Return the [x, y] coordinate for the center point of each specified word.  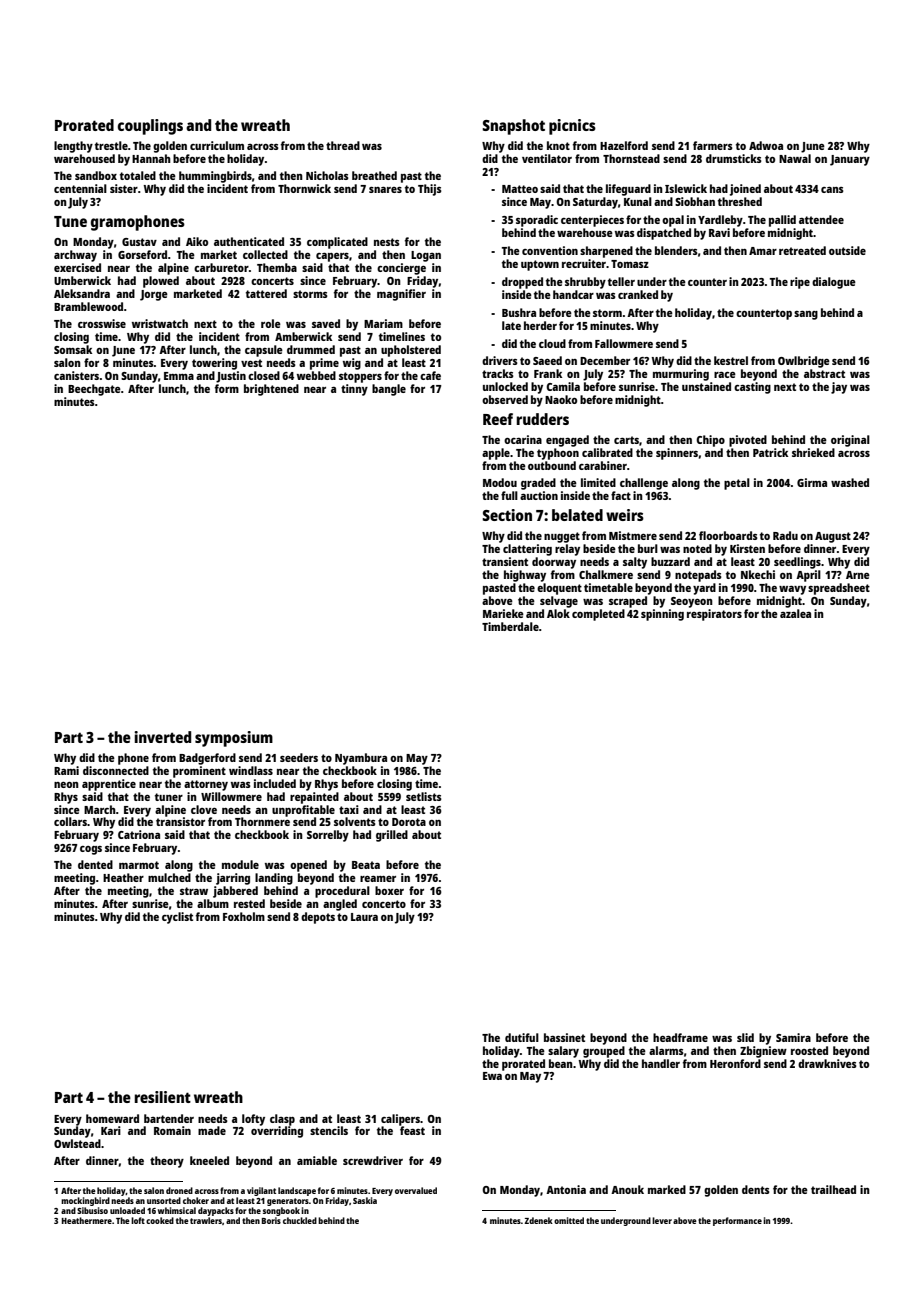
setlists [424, 796]
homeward [112, 1118]
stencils [329, 1130]
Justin [231, 377]
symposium [234, 739]
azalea [795, 613]
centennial [80, 188]
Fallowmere [624, 343]
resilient [163, 1097]
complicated [337, 243]
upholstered [411, 351]
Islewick [686, 188]
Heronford [735, 1063]
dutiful [522, 1037]
